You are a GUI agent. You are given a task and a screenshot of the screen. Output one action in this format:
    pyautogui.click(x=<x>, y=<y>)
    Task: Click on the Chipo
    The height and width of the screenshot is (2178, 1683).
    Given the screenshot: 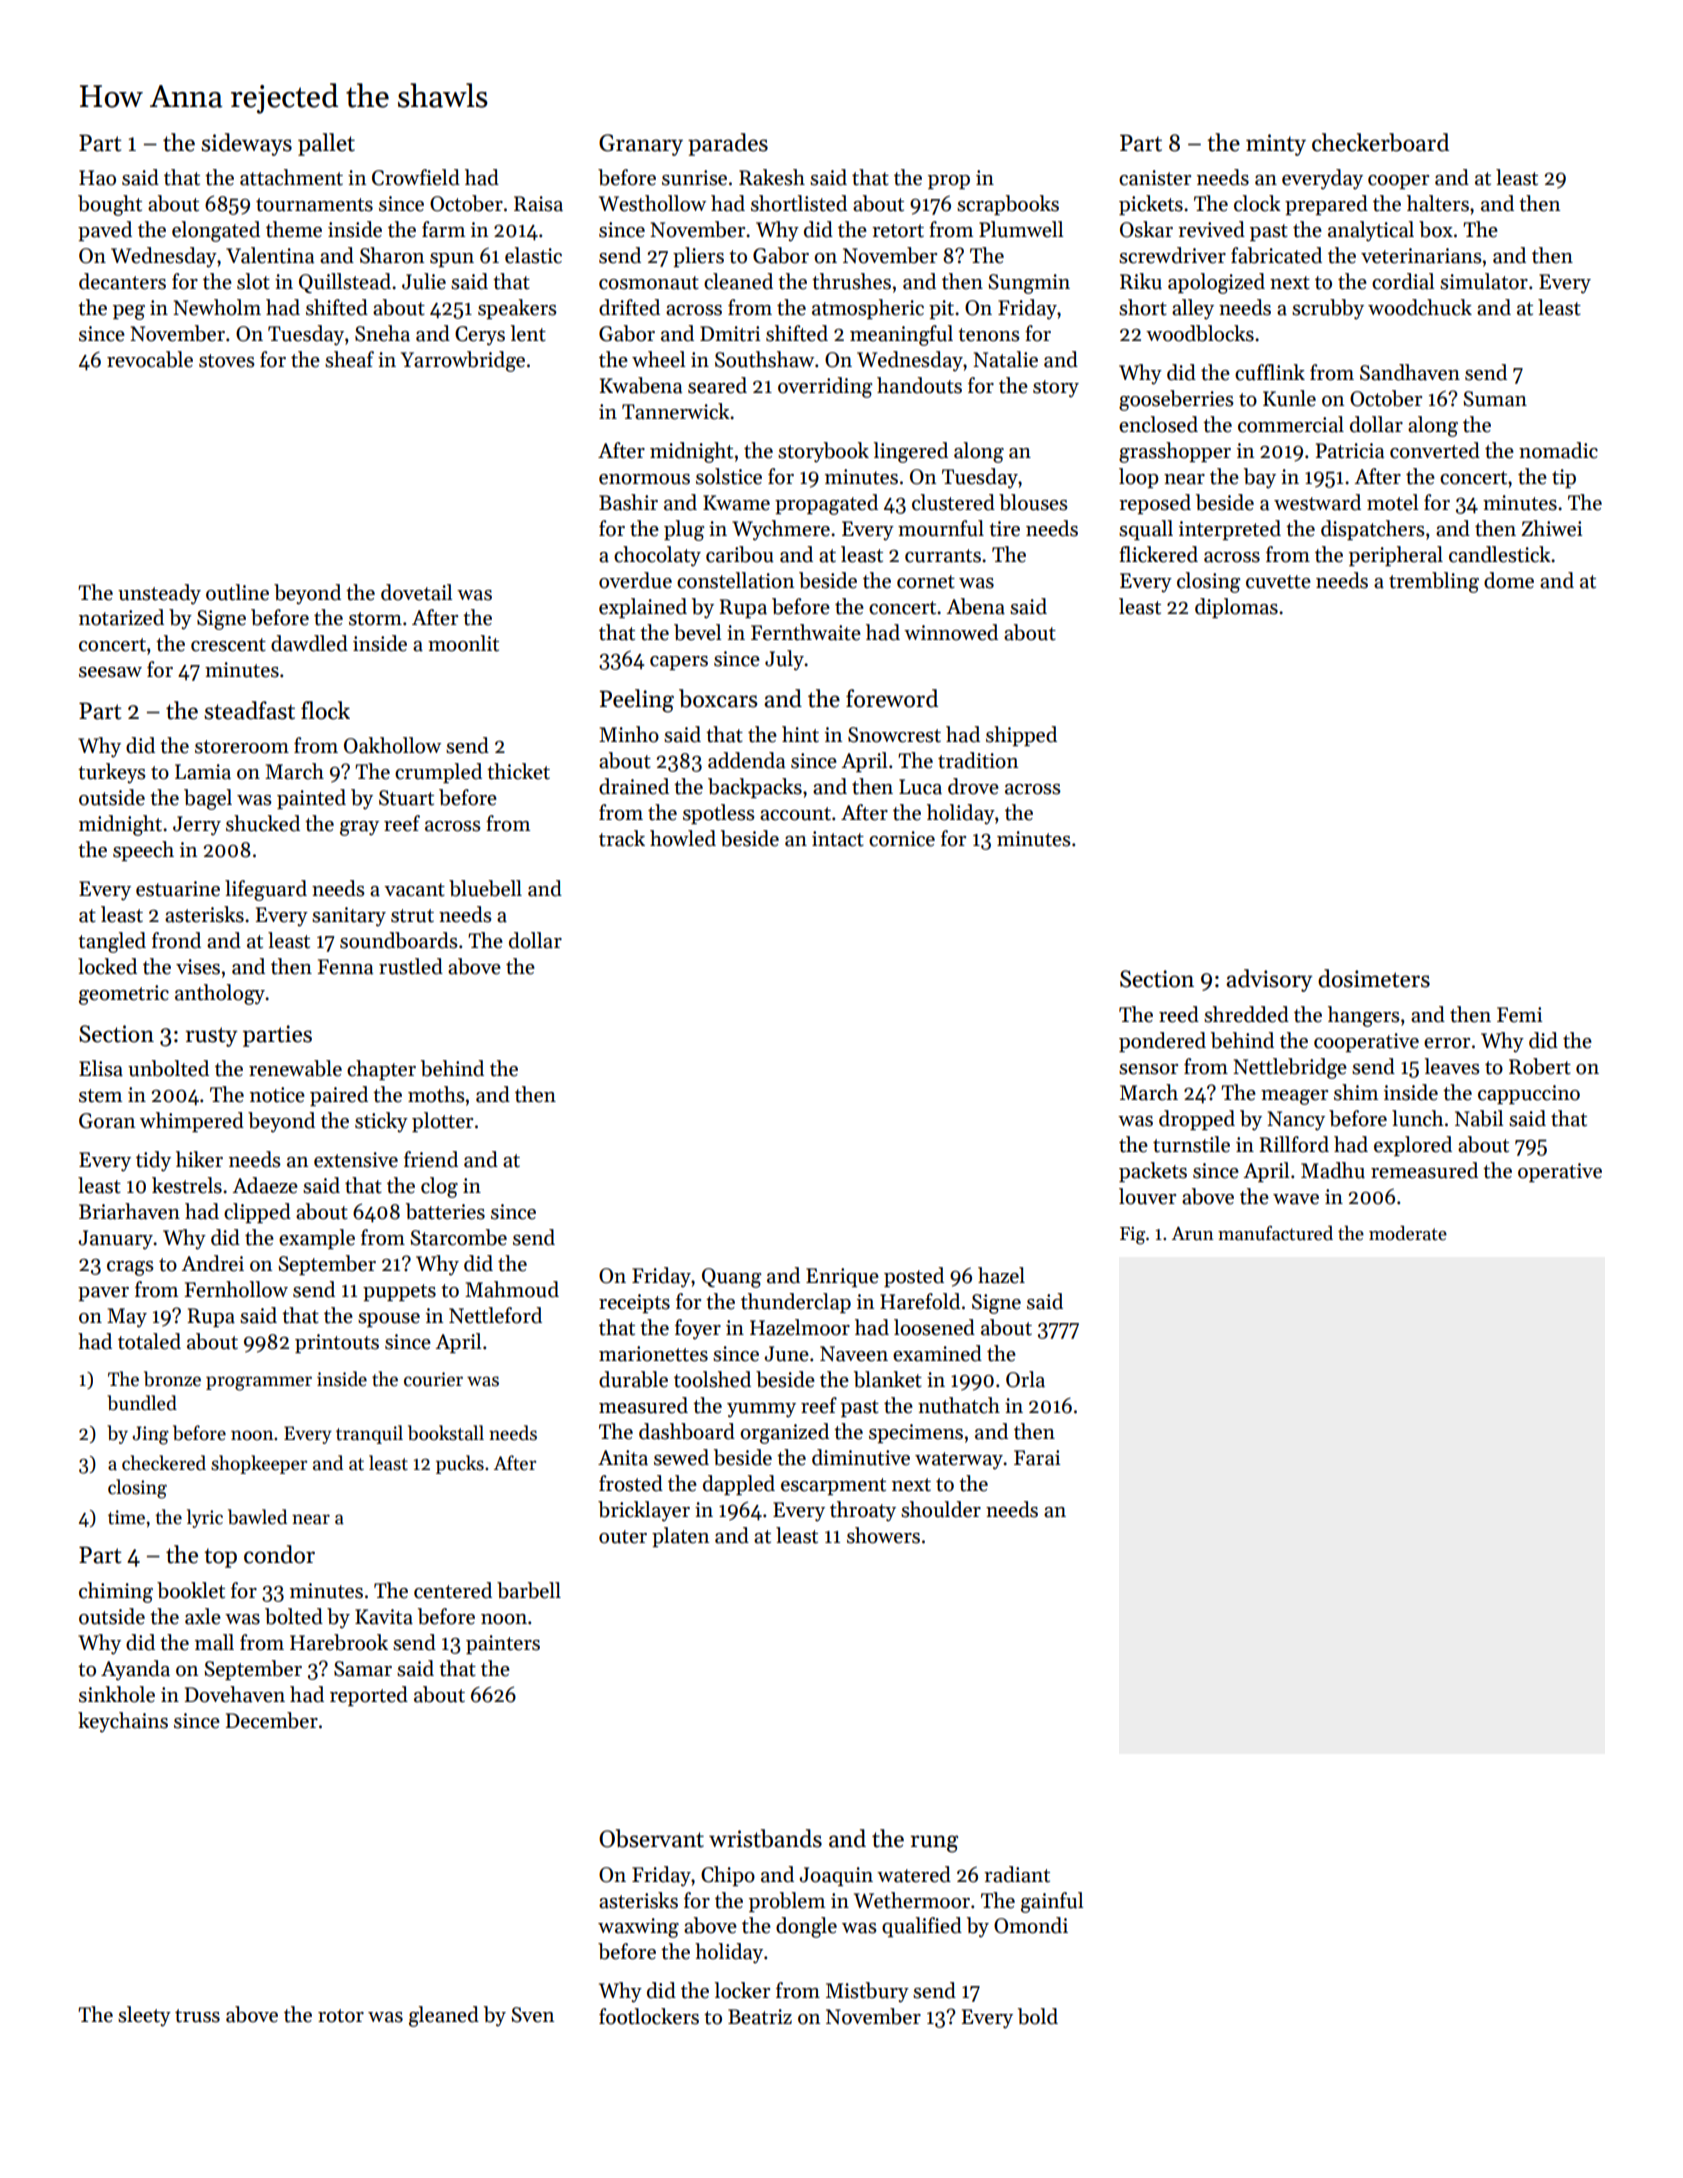 What is the action you would take?
    pyautogui.click(x=728, y=1876)
